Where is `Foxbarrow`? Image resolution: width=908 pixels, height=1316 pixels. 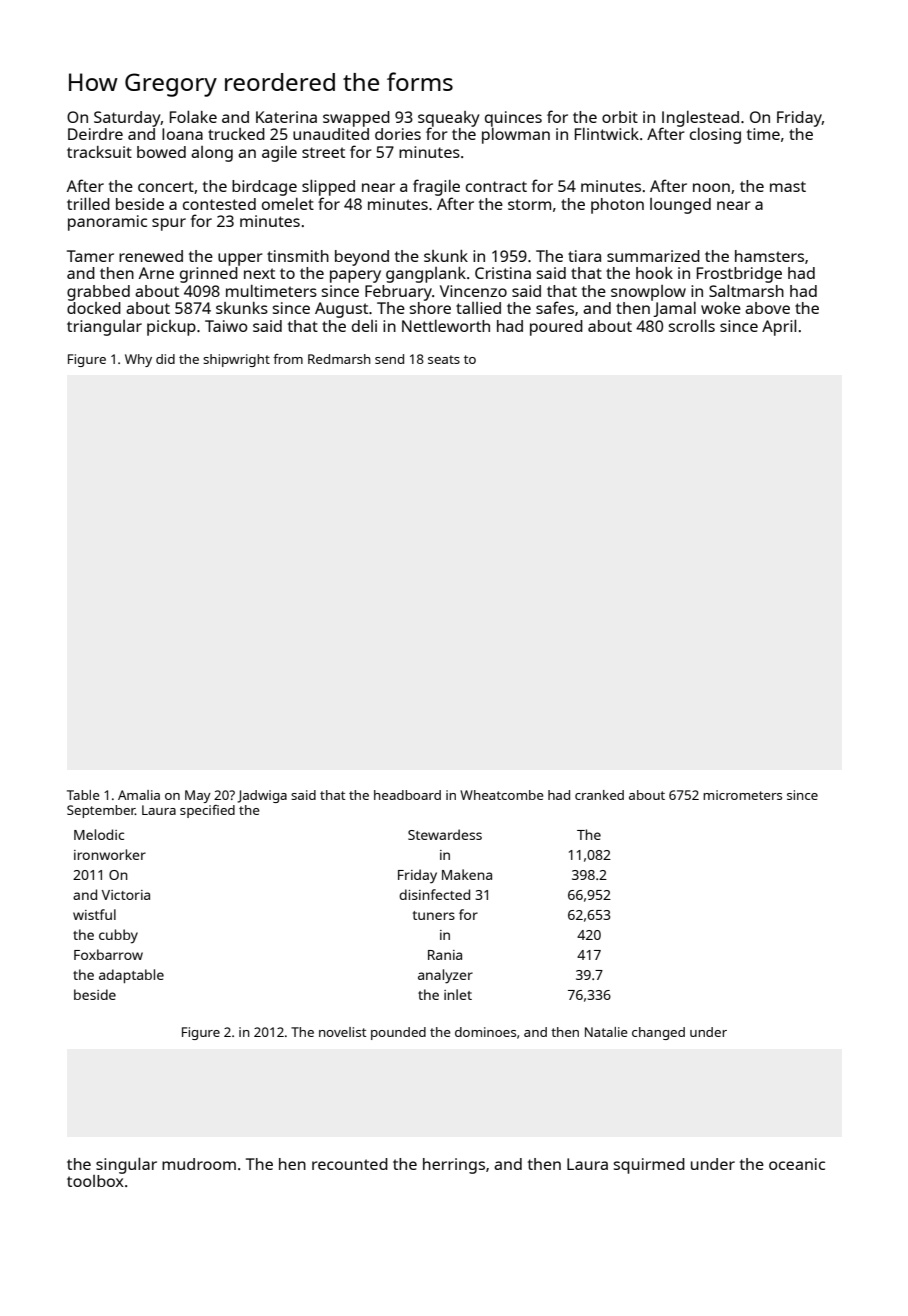
Foxbarrow is located at coordinates (108, 954).
